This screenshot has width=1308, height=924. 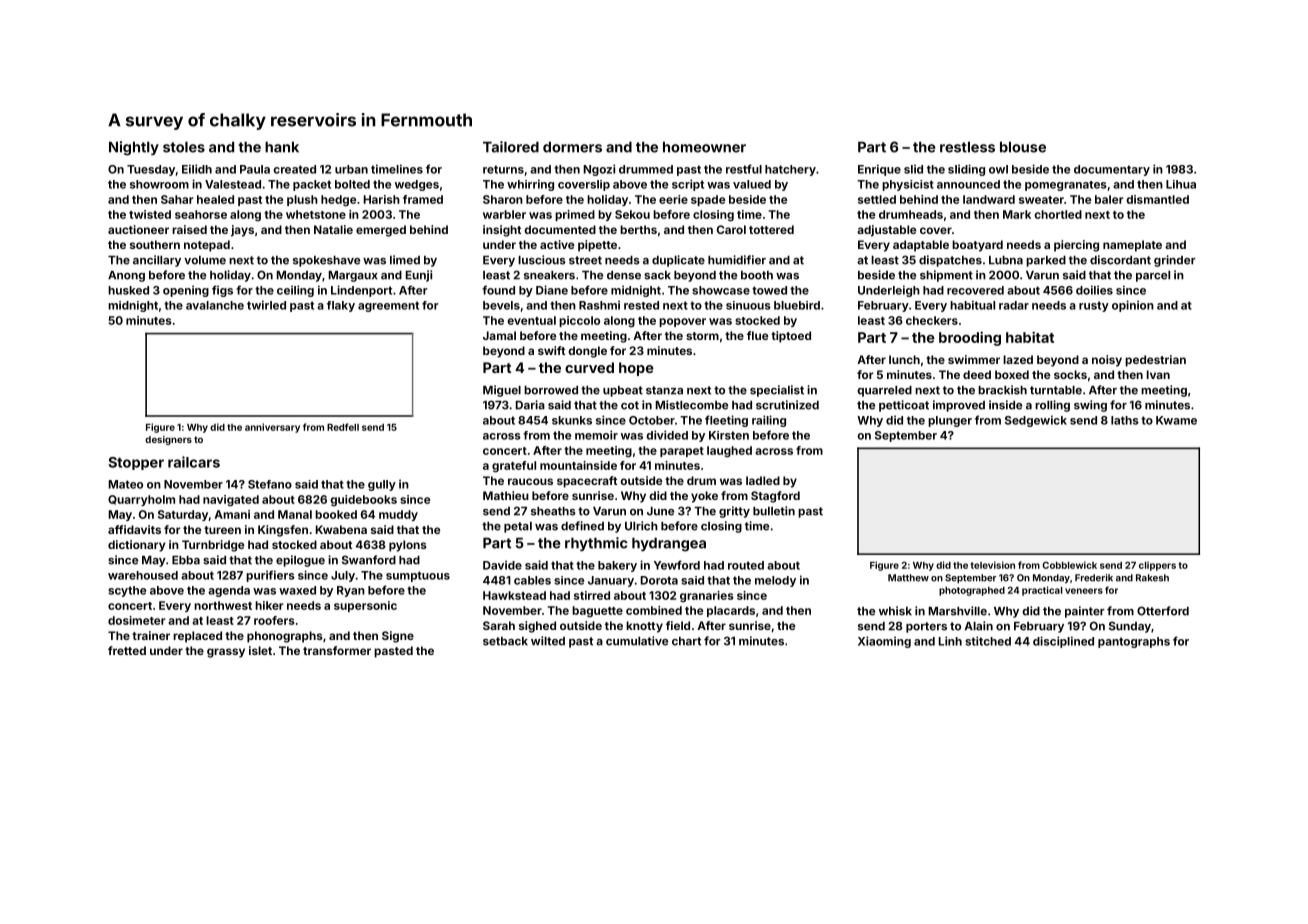 What do you see at coordinates (879, 170) in the screenshot?
I see `Enrique` at bounding box center [879, 170].
